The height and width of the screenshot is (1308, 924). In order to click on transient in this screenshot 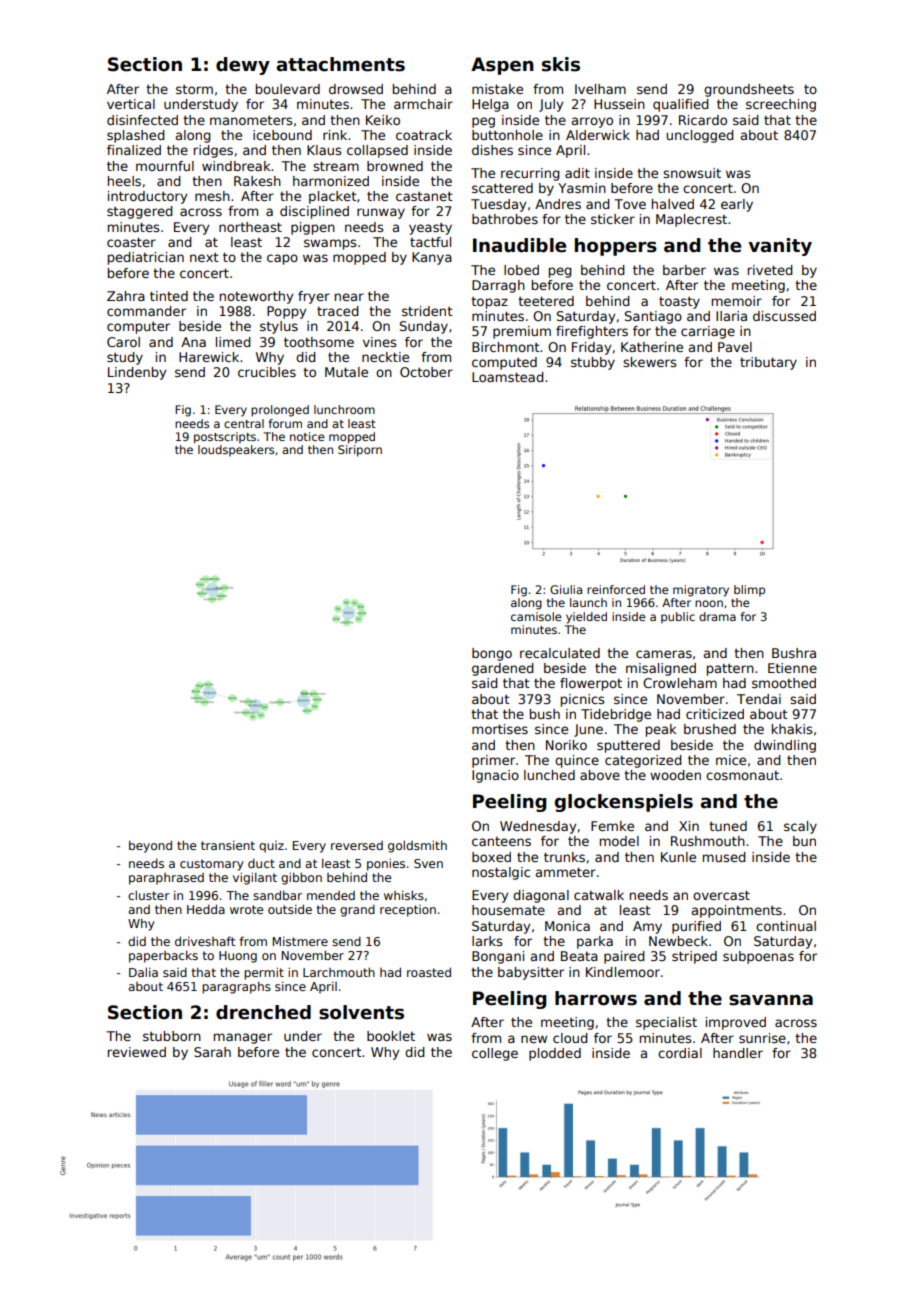, I will do `click(228, 845)`.
